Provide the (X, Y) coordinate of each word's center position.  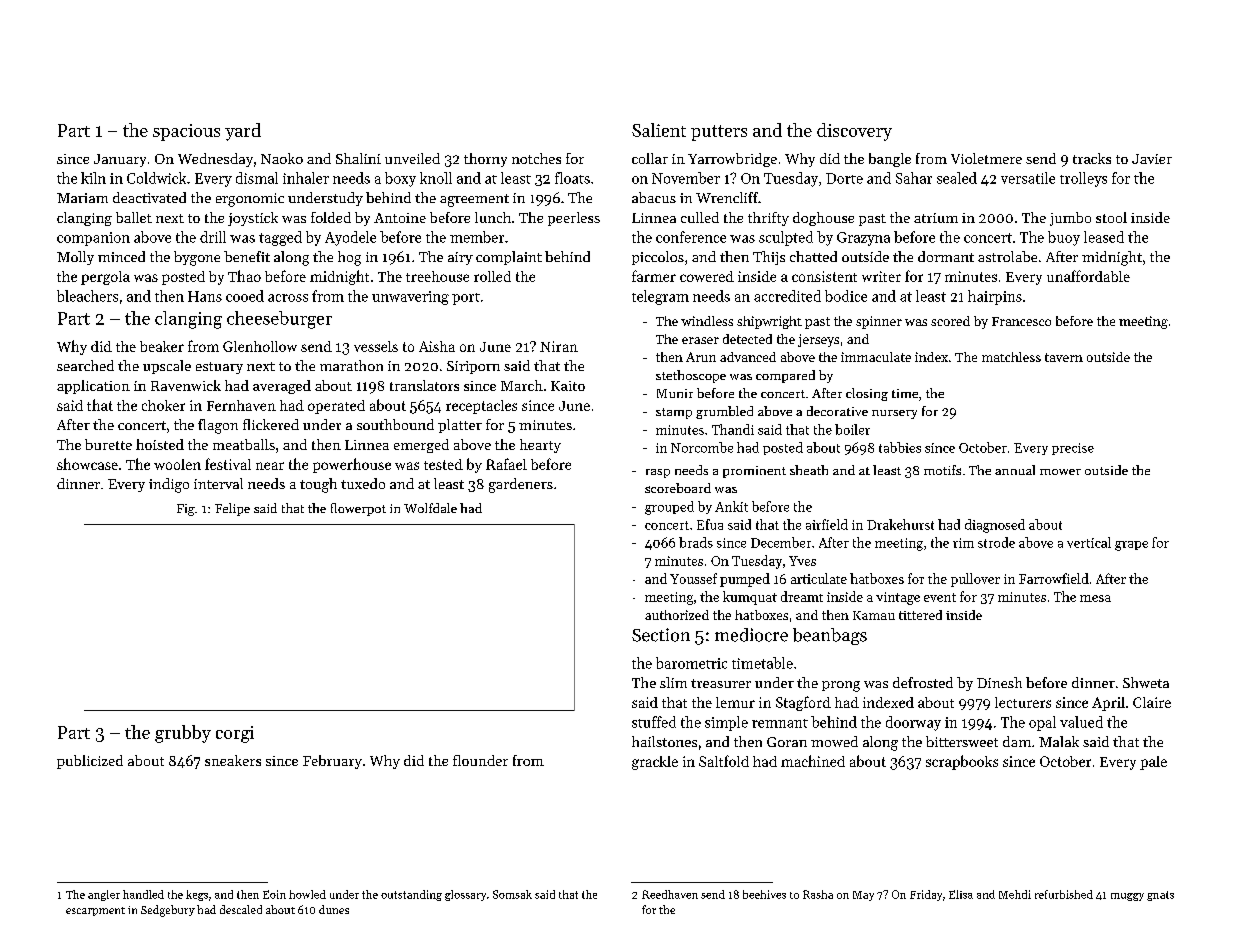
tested (443, 464)
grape (1131, 546)
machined (813, 761)
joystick (253, 219)
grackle (655, 763)
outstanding (411, 895)
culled (700, 217)
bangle (890, 160)
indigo (169, 485)
